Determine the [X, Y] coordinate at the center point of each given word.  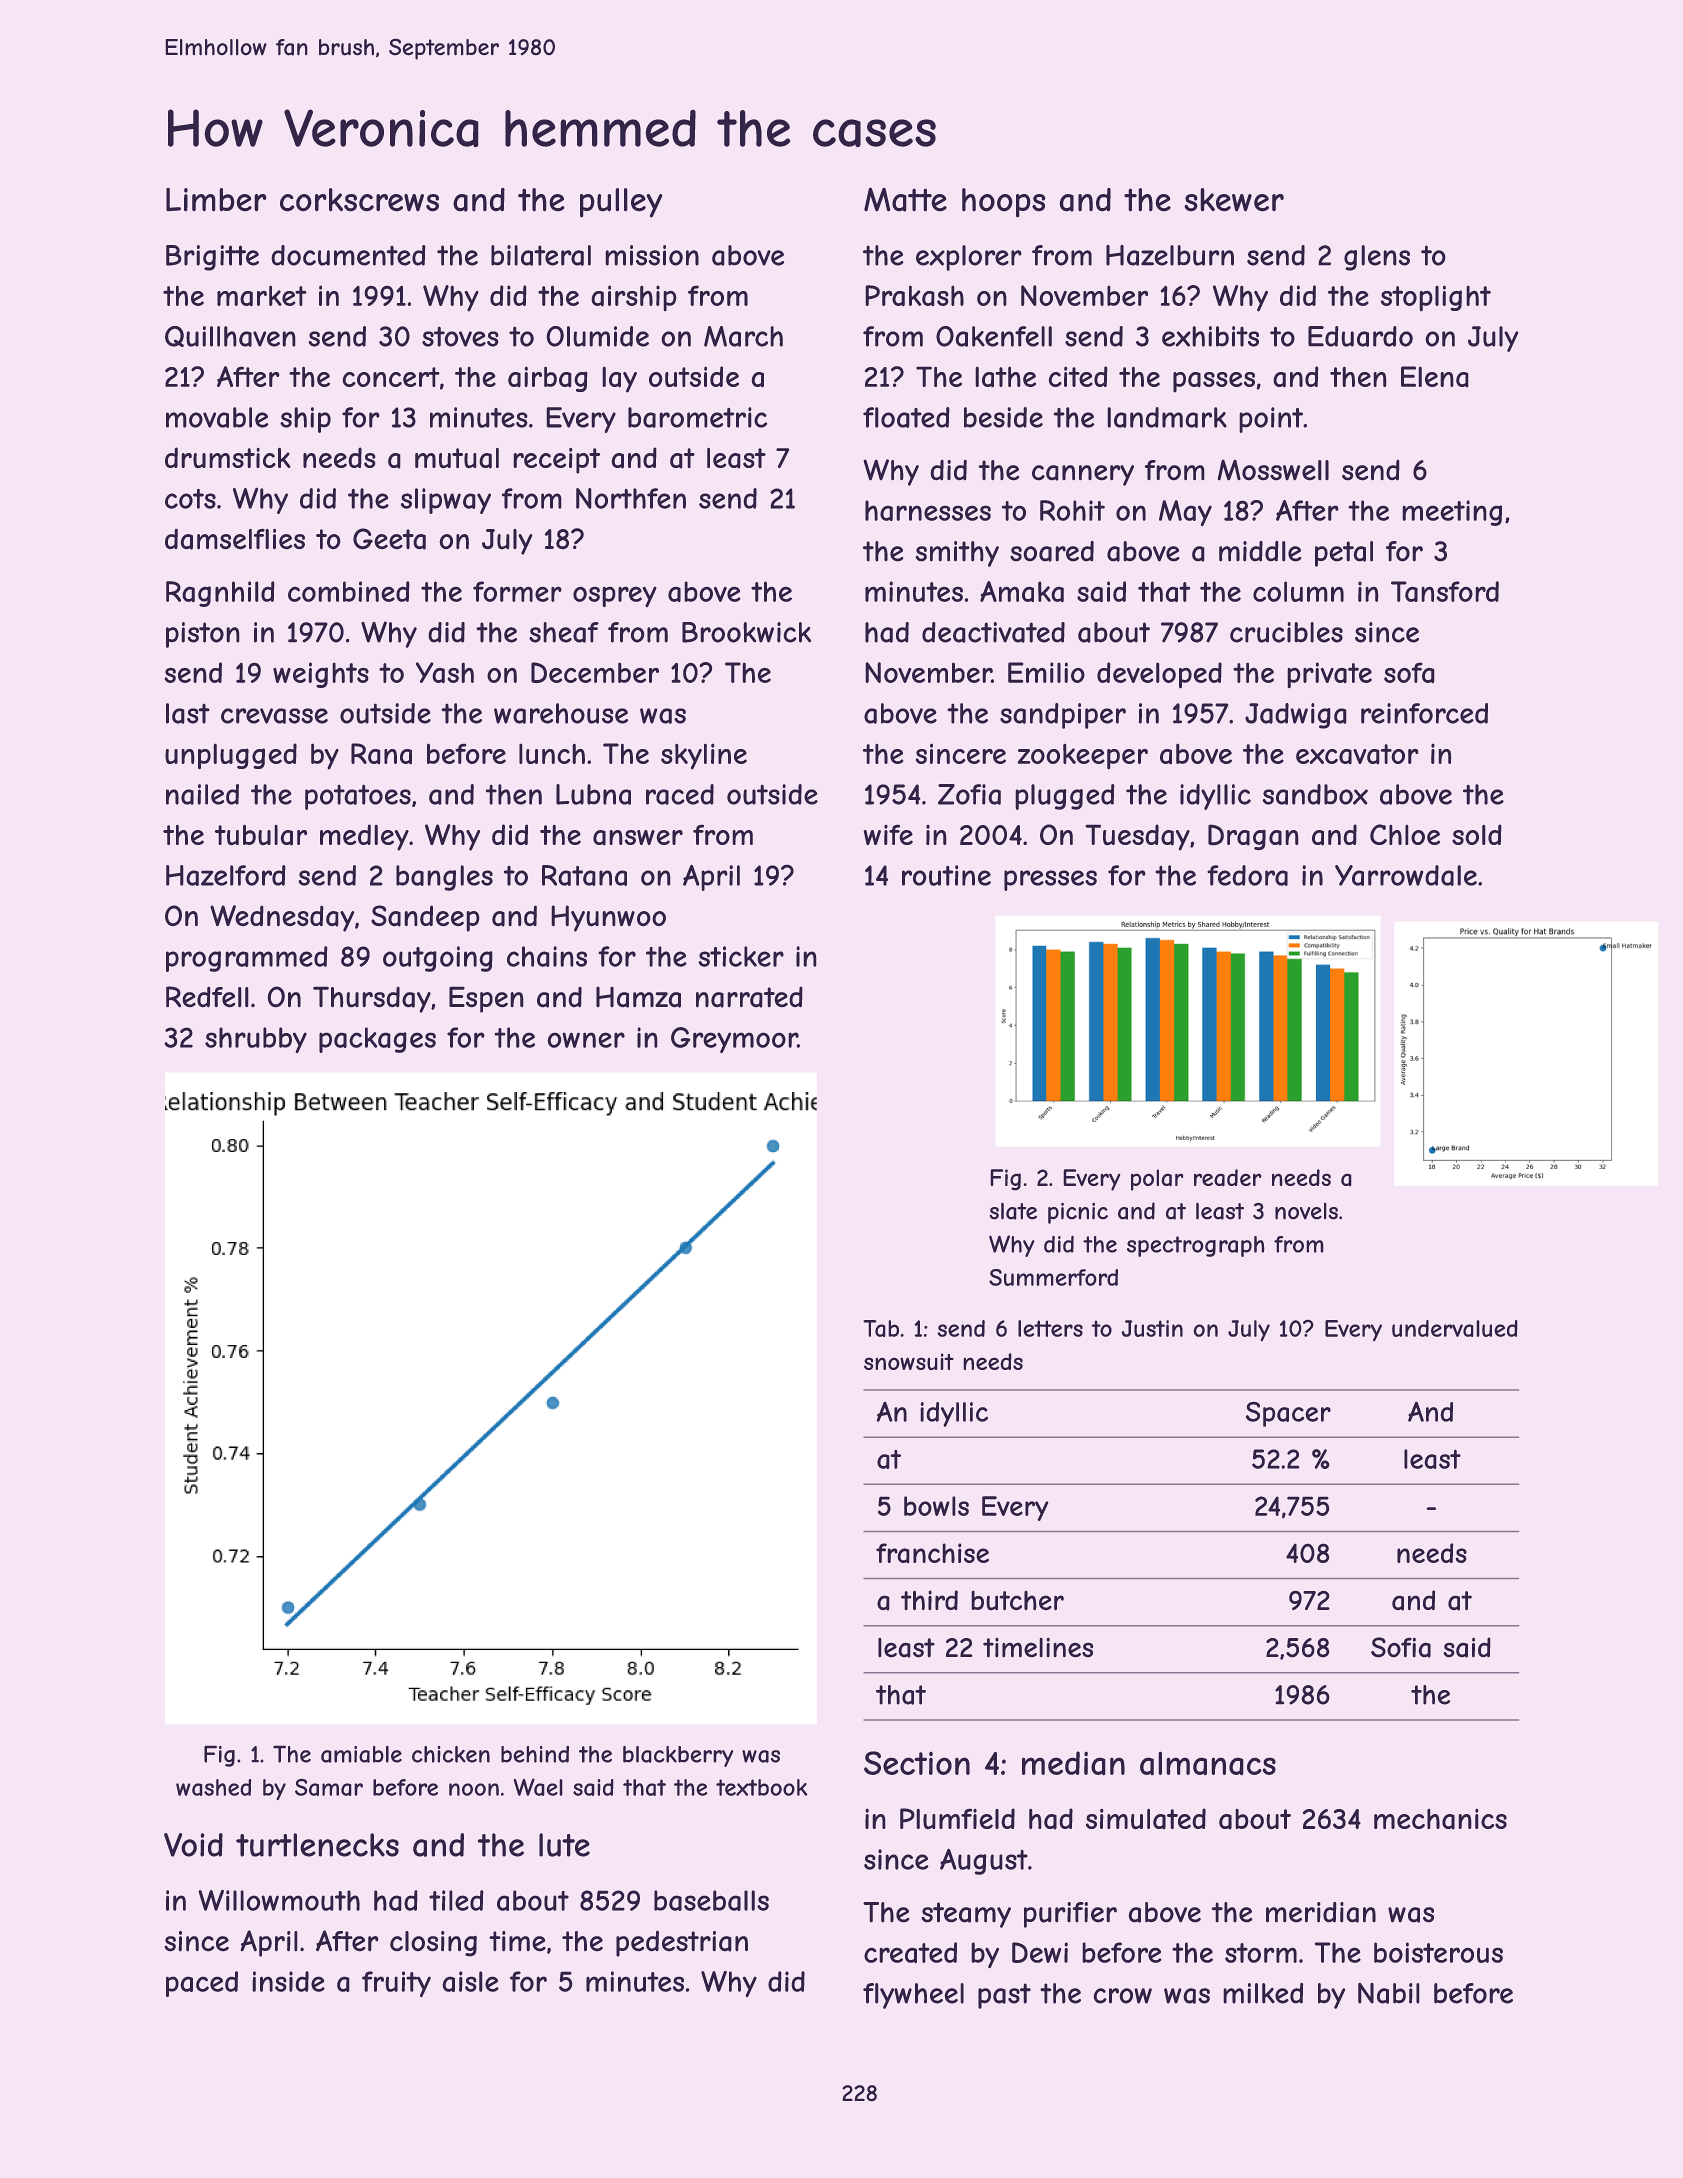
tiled [456, 1900]
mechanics [1440, 1819]
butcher [1017, 1600]
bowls [936, 1506]
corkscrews [359, 200]
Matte [905, 199]
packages [377, 1040]
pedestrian [682, 1943]
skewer [1234, 200]
